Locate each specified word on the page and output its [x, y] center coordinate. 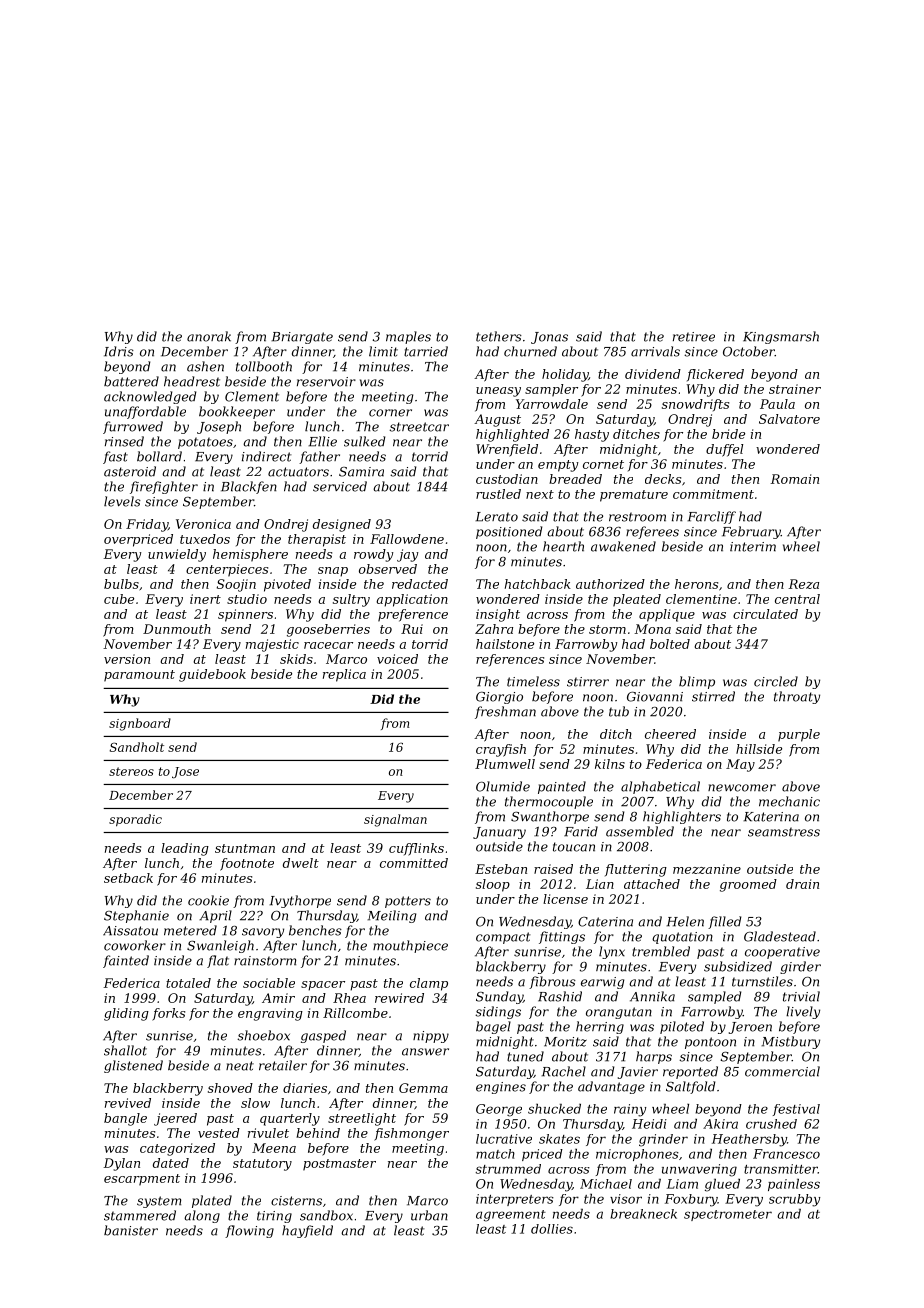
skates [559, 1139]
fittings [562, 937]
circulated [765, 614]
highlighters [682, 817]
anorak [209, 336]
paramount [139, 676]
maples [408, 337]
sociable [269, 983]
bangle [125, 1119]
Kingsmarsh [781, 337]
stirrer [588, 682]
